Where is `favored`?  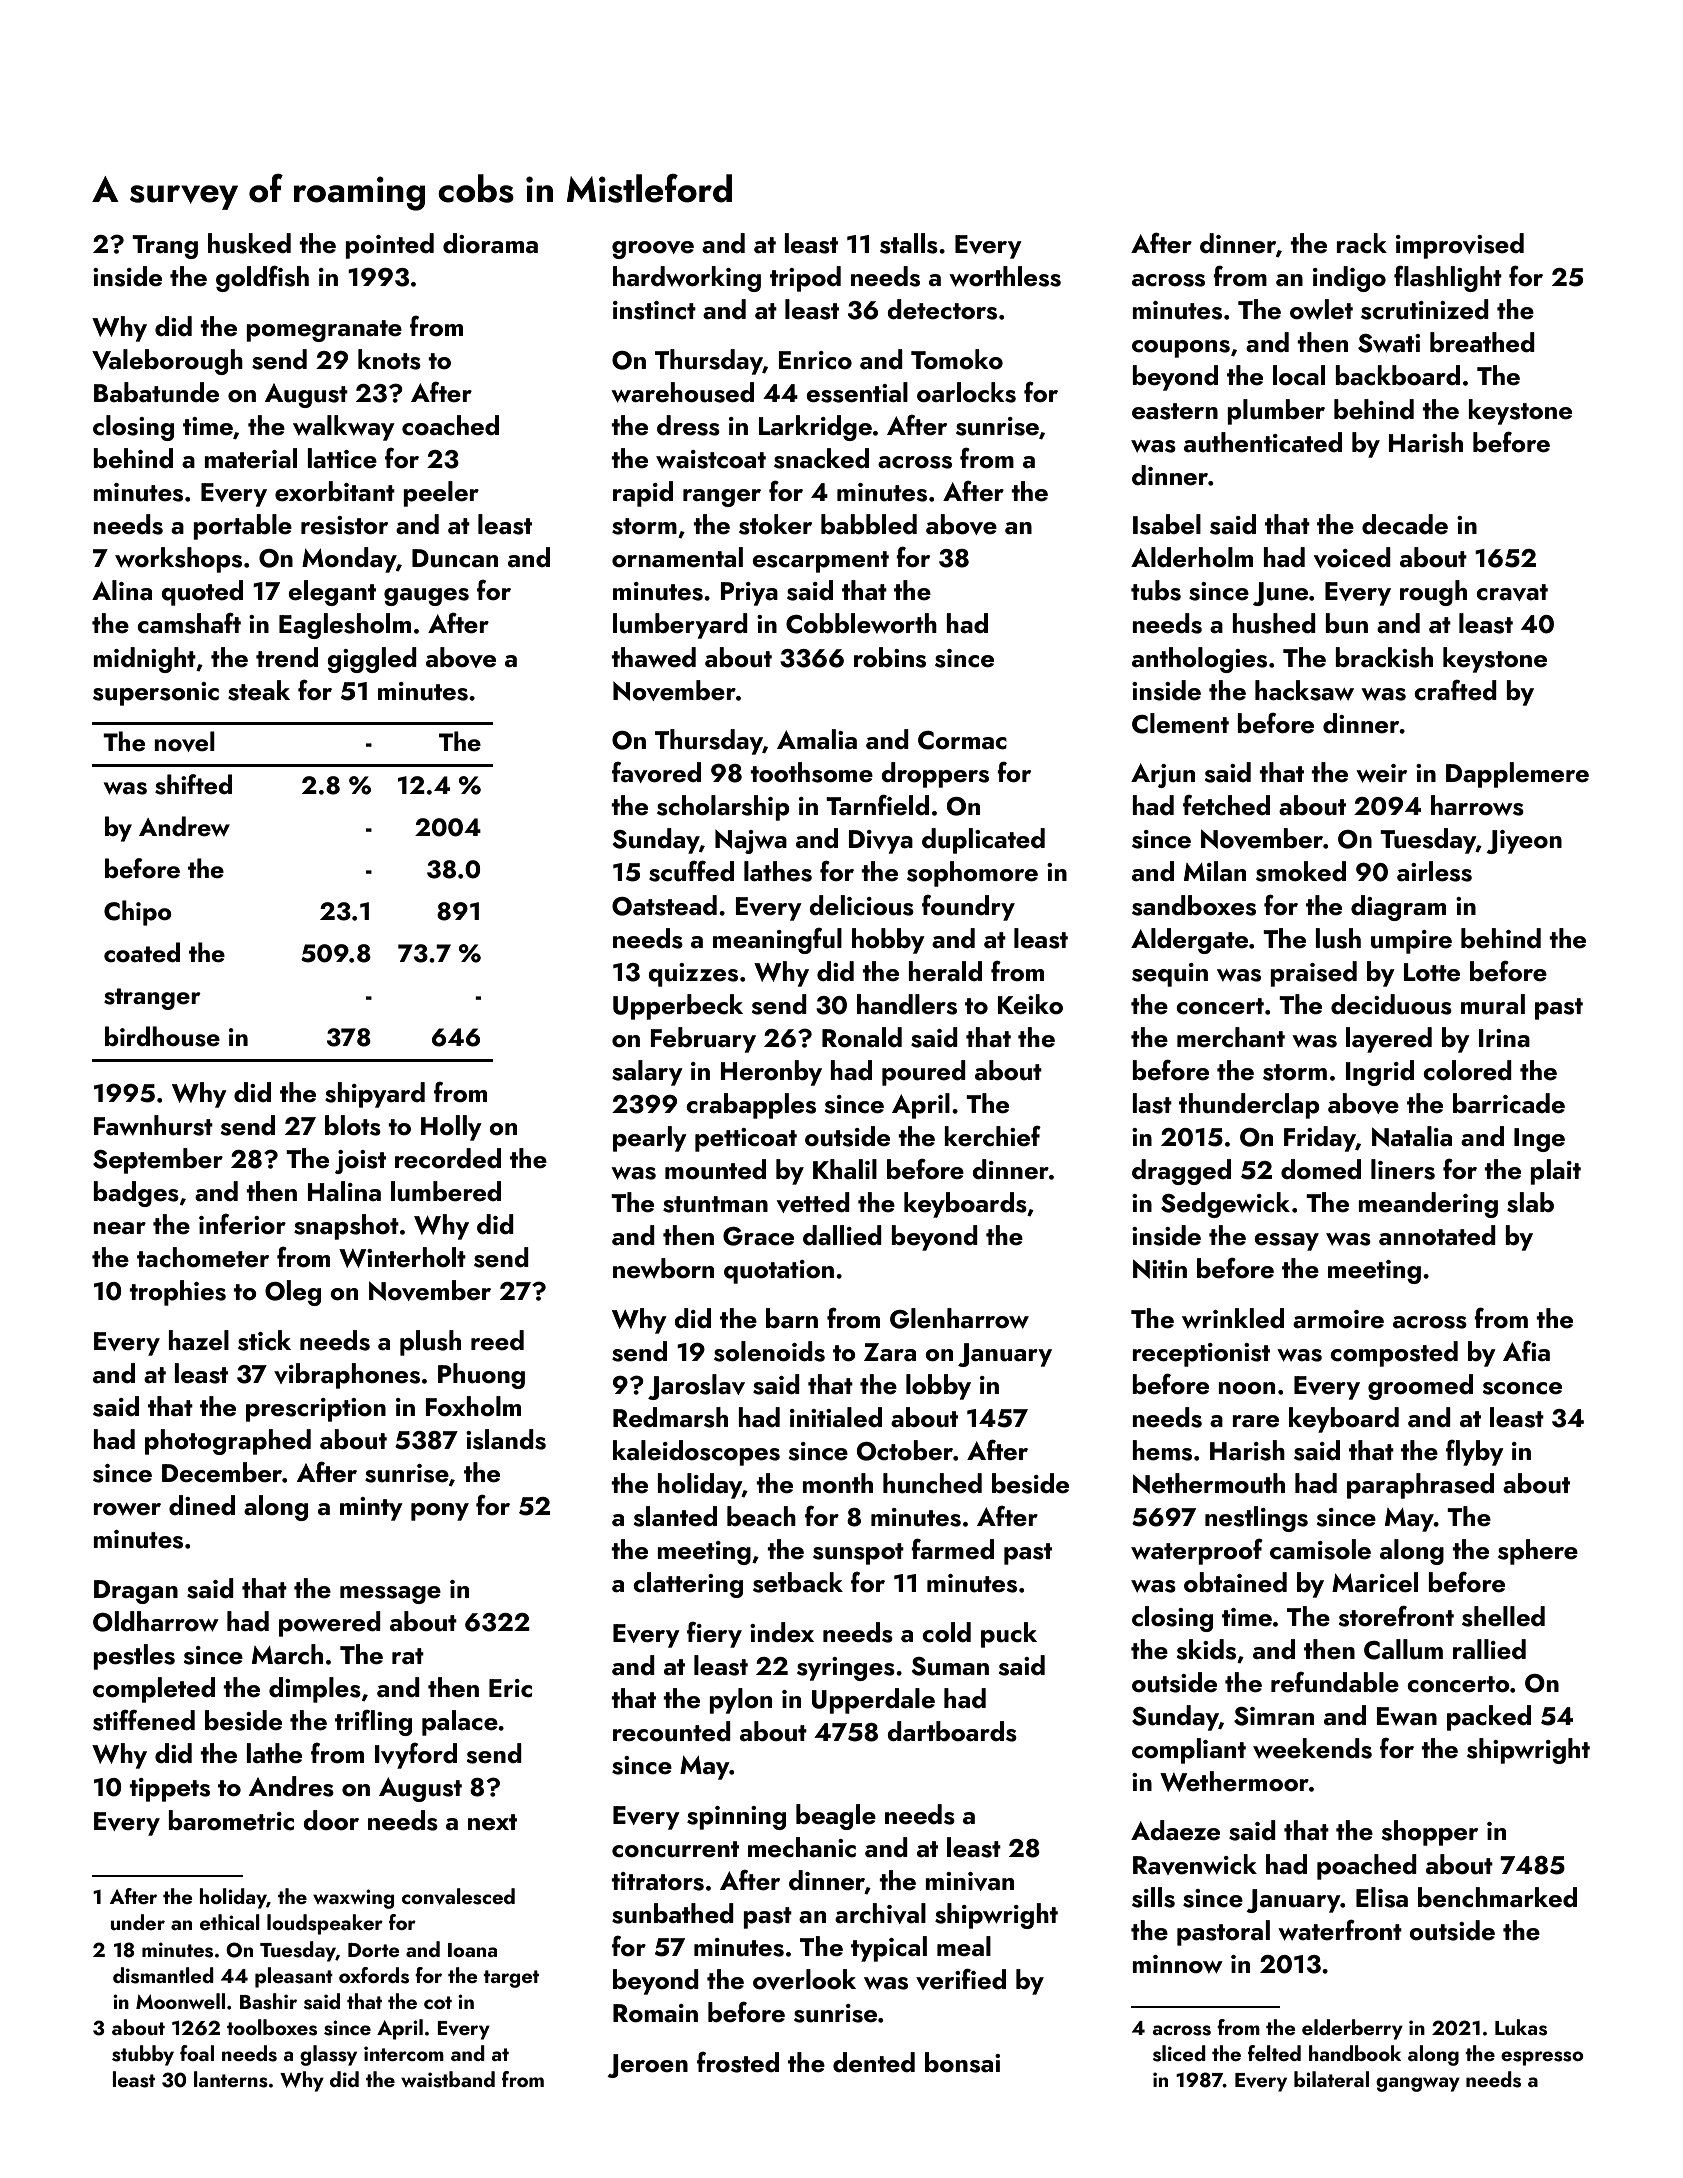
favored is located at coordinates (656, 772).
